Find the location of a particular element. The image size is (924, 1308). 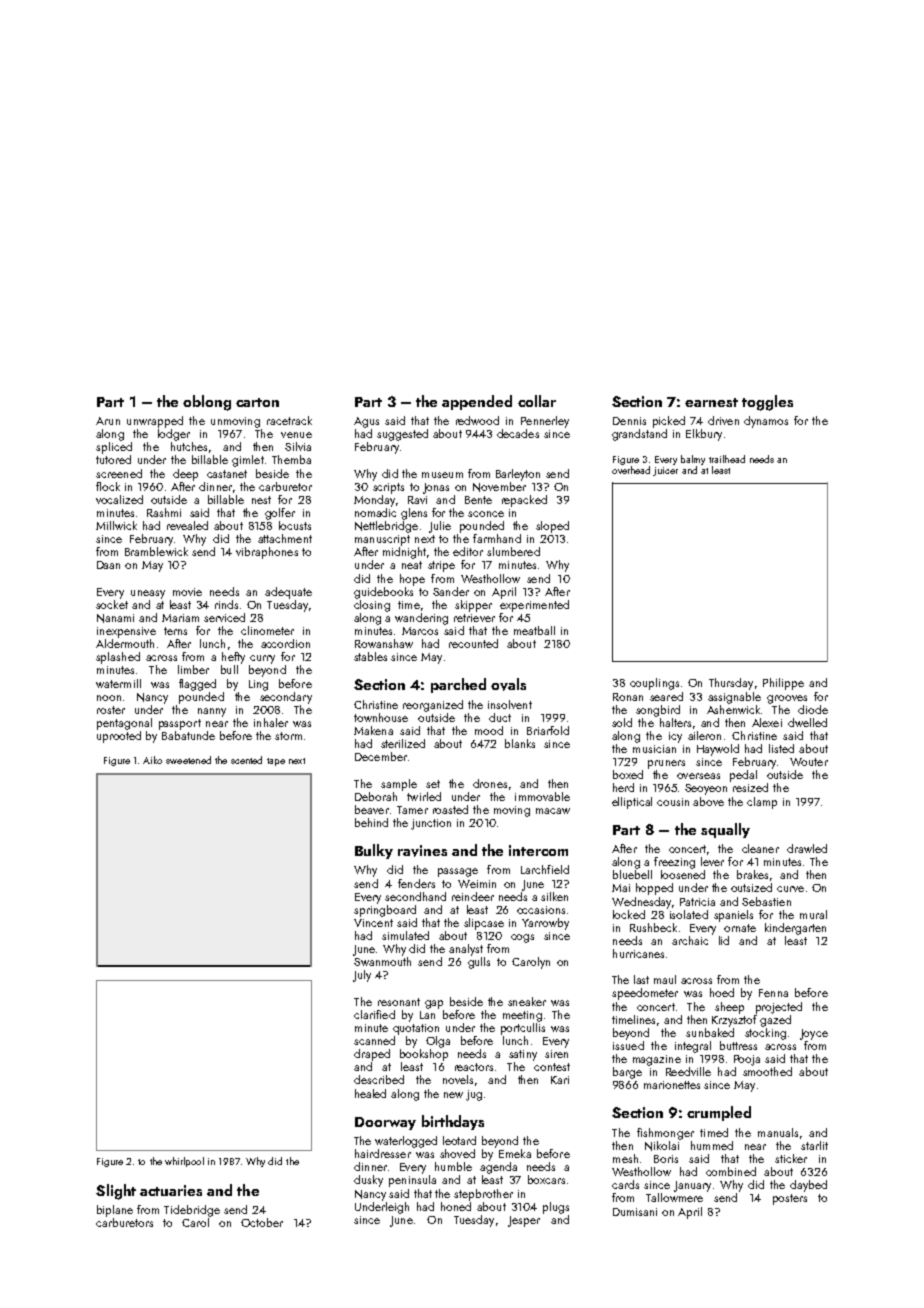

neat is located at coordinates (412, 565).
